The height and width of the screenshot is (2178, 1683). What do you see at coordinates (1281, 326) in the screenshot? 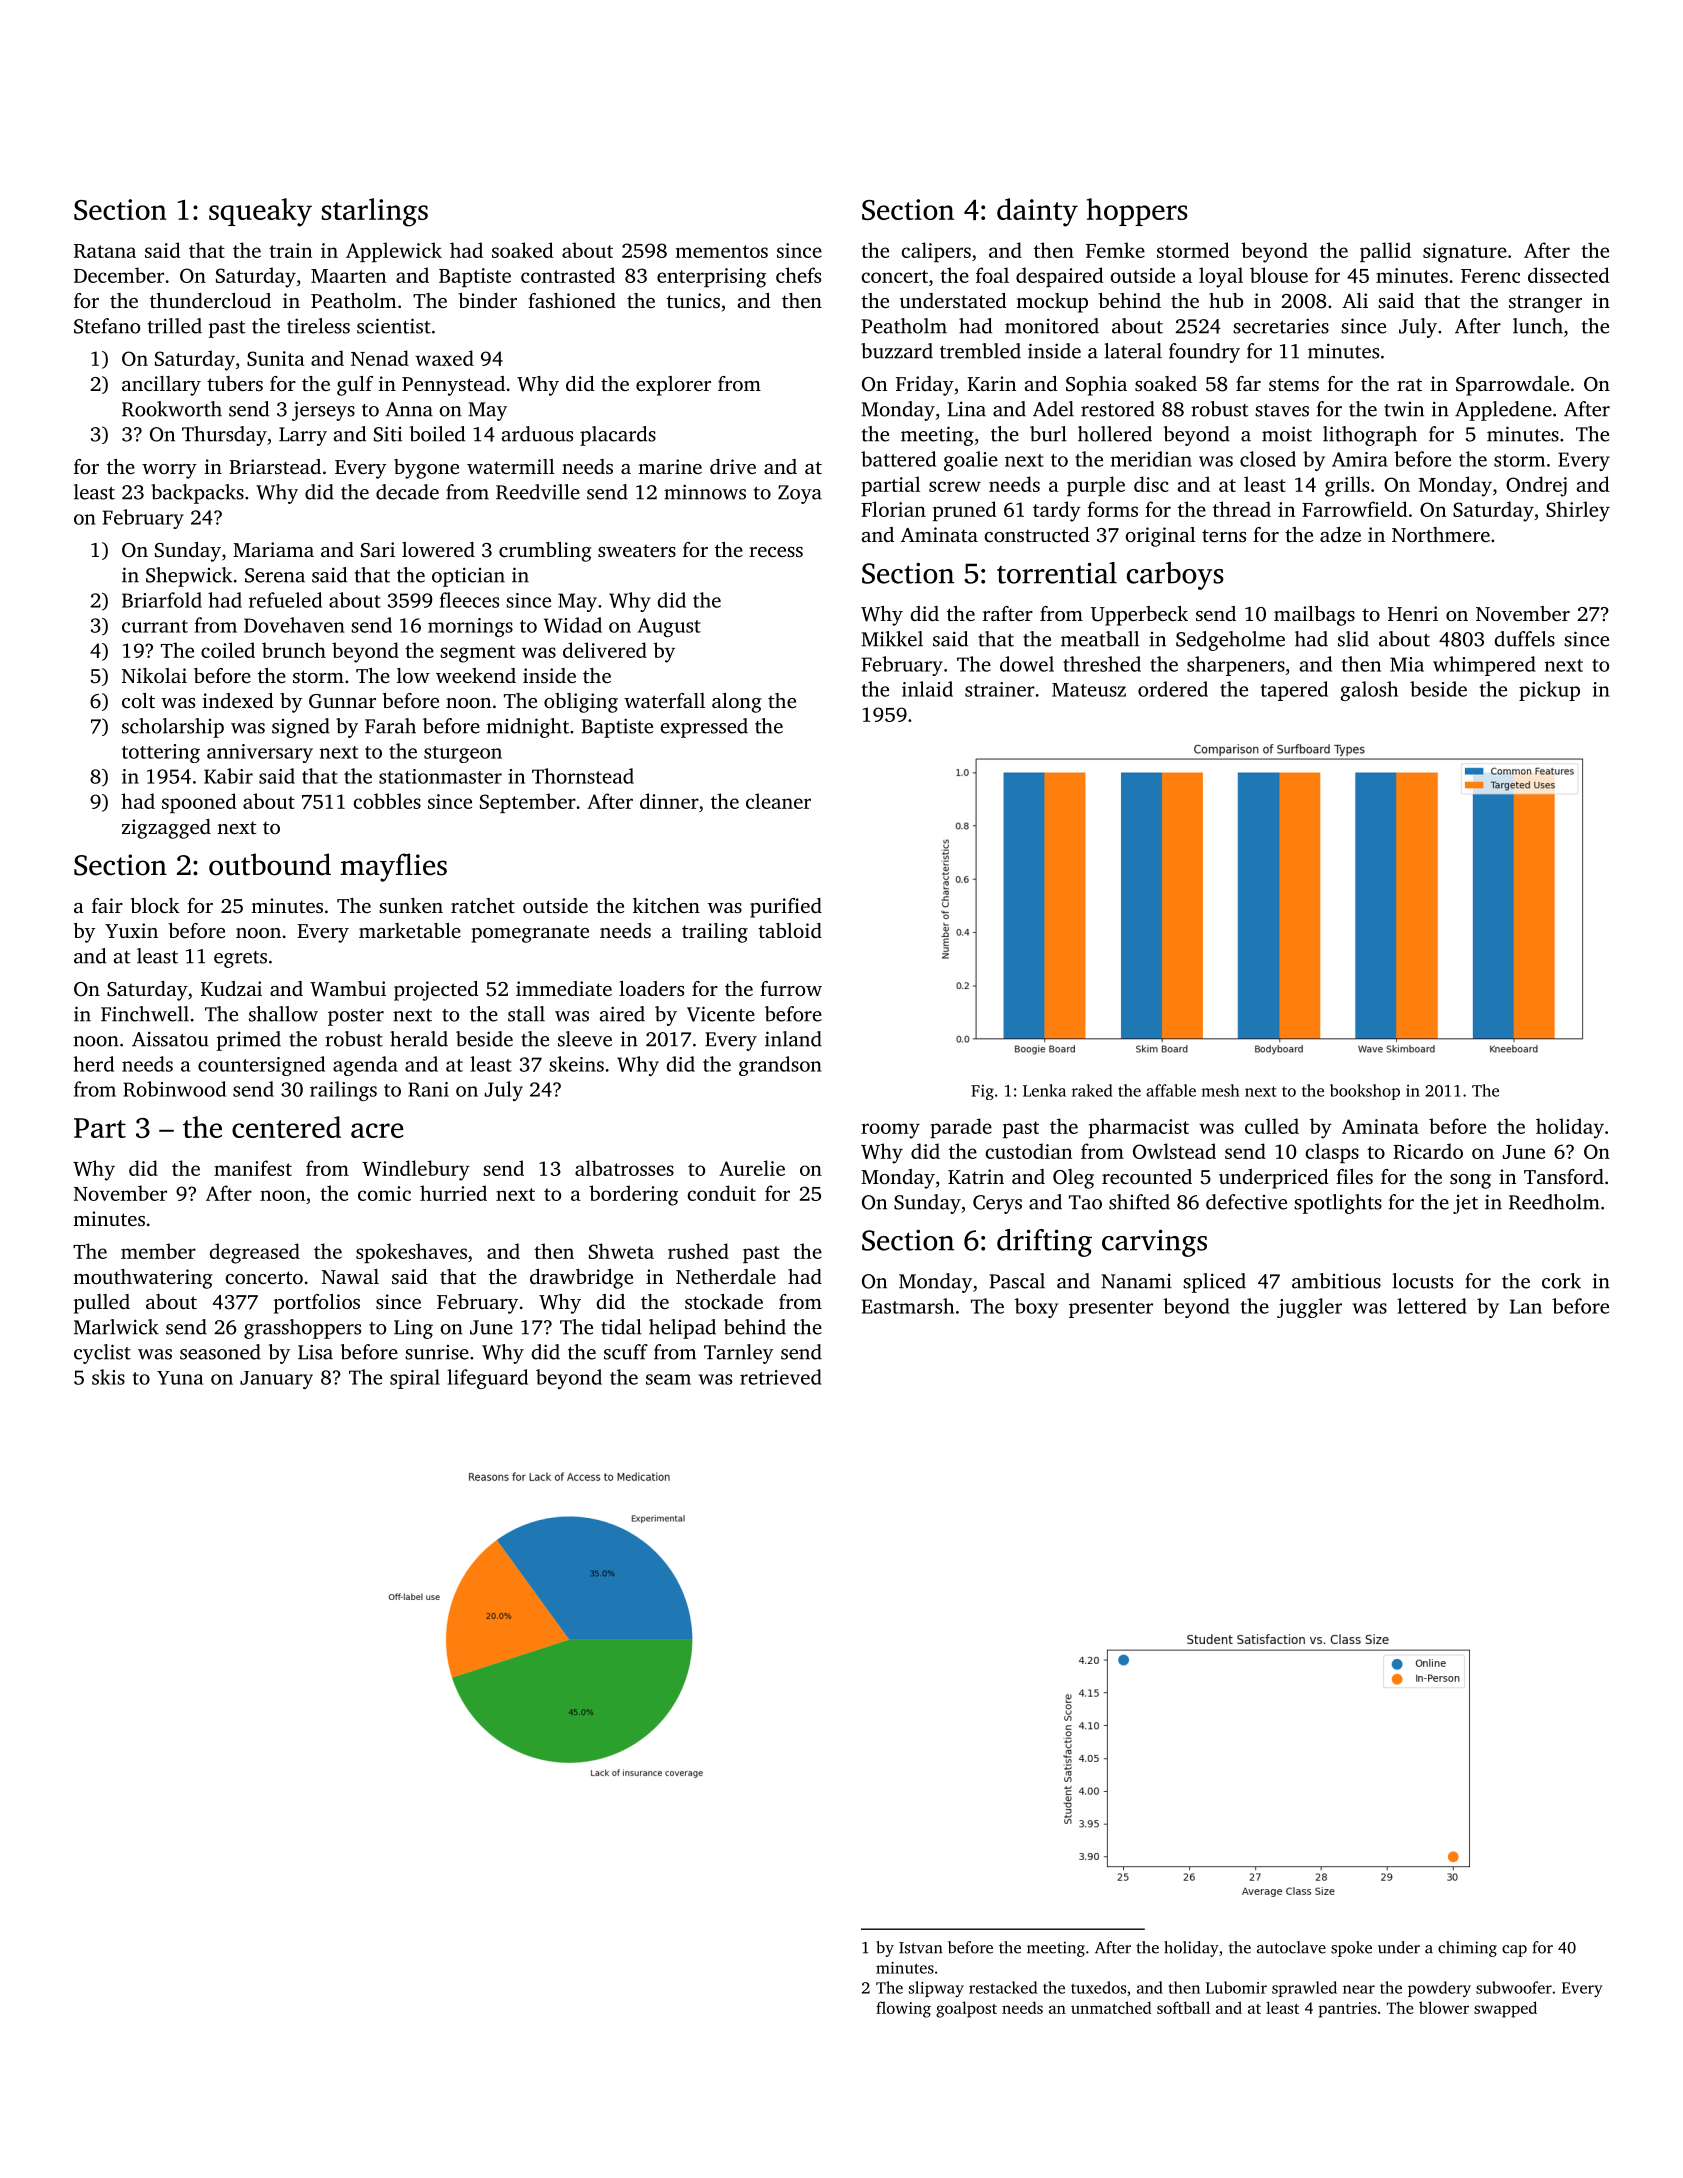
I see `secretaries` at bounding box center [1281, 326].
